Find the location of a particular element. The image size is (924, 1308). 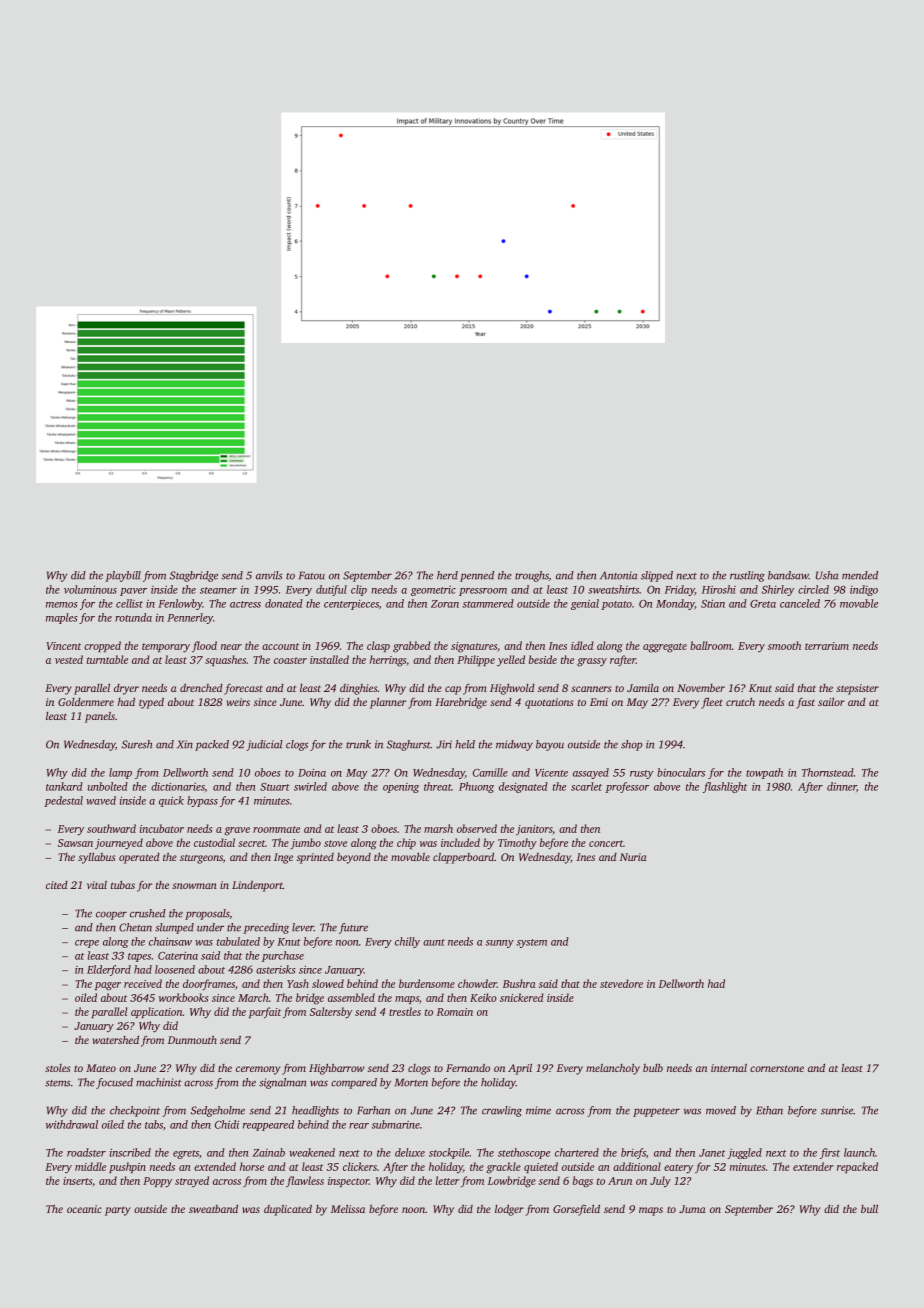

mended is located at coordinates (860, 575).
